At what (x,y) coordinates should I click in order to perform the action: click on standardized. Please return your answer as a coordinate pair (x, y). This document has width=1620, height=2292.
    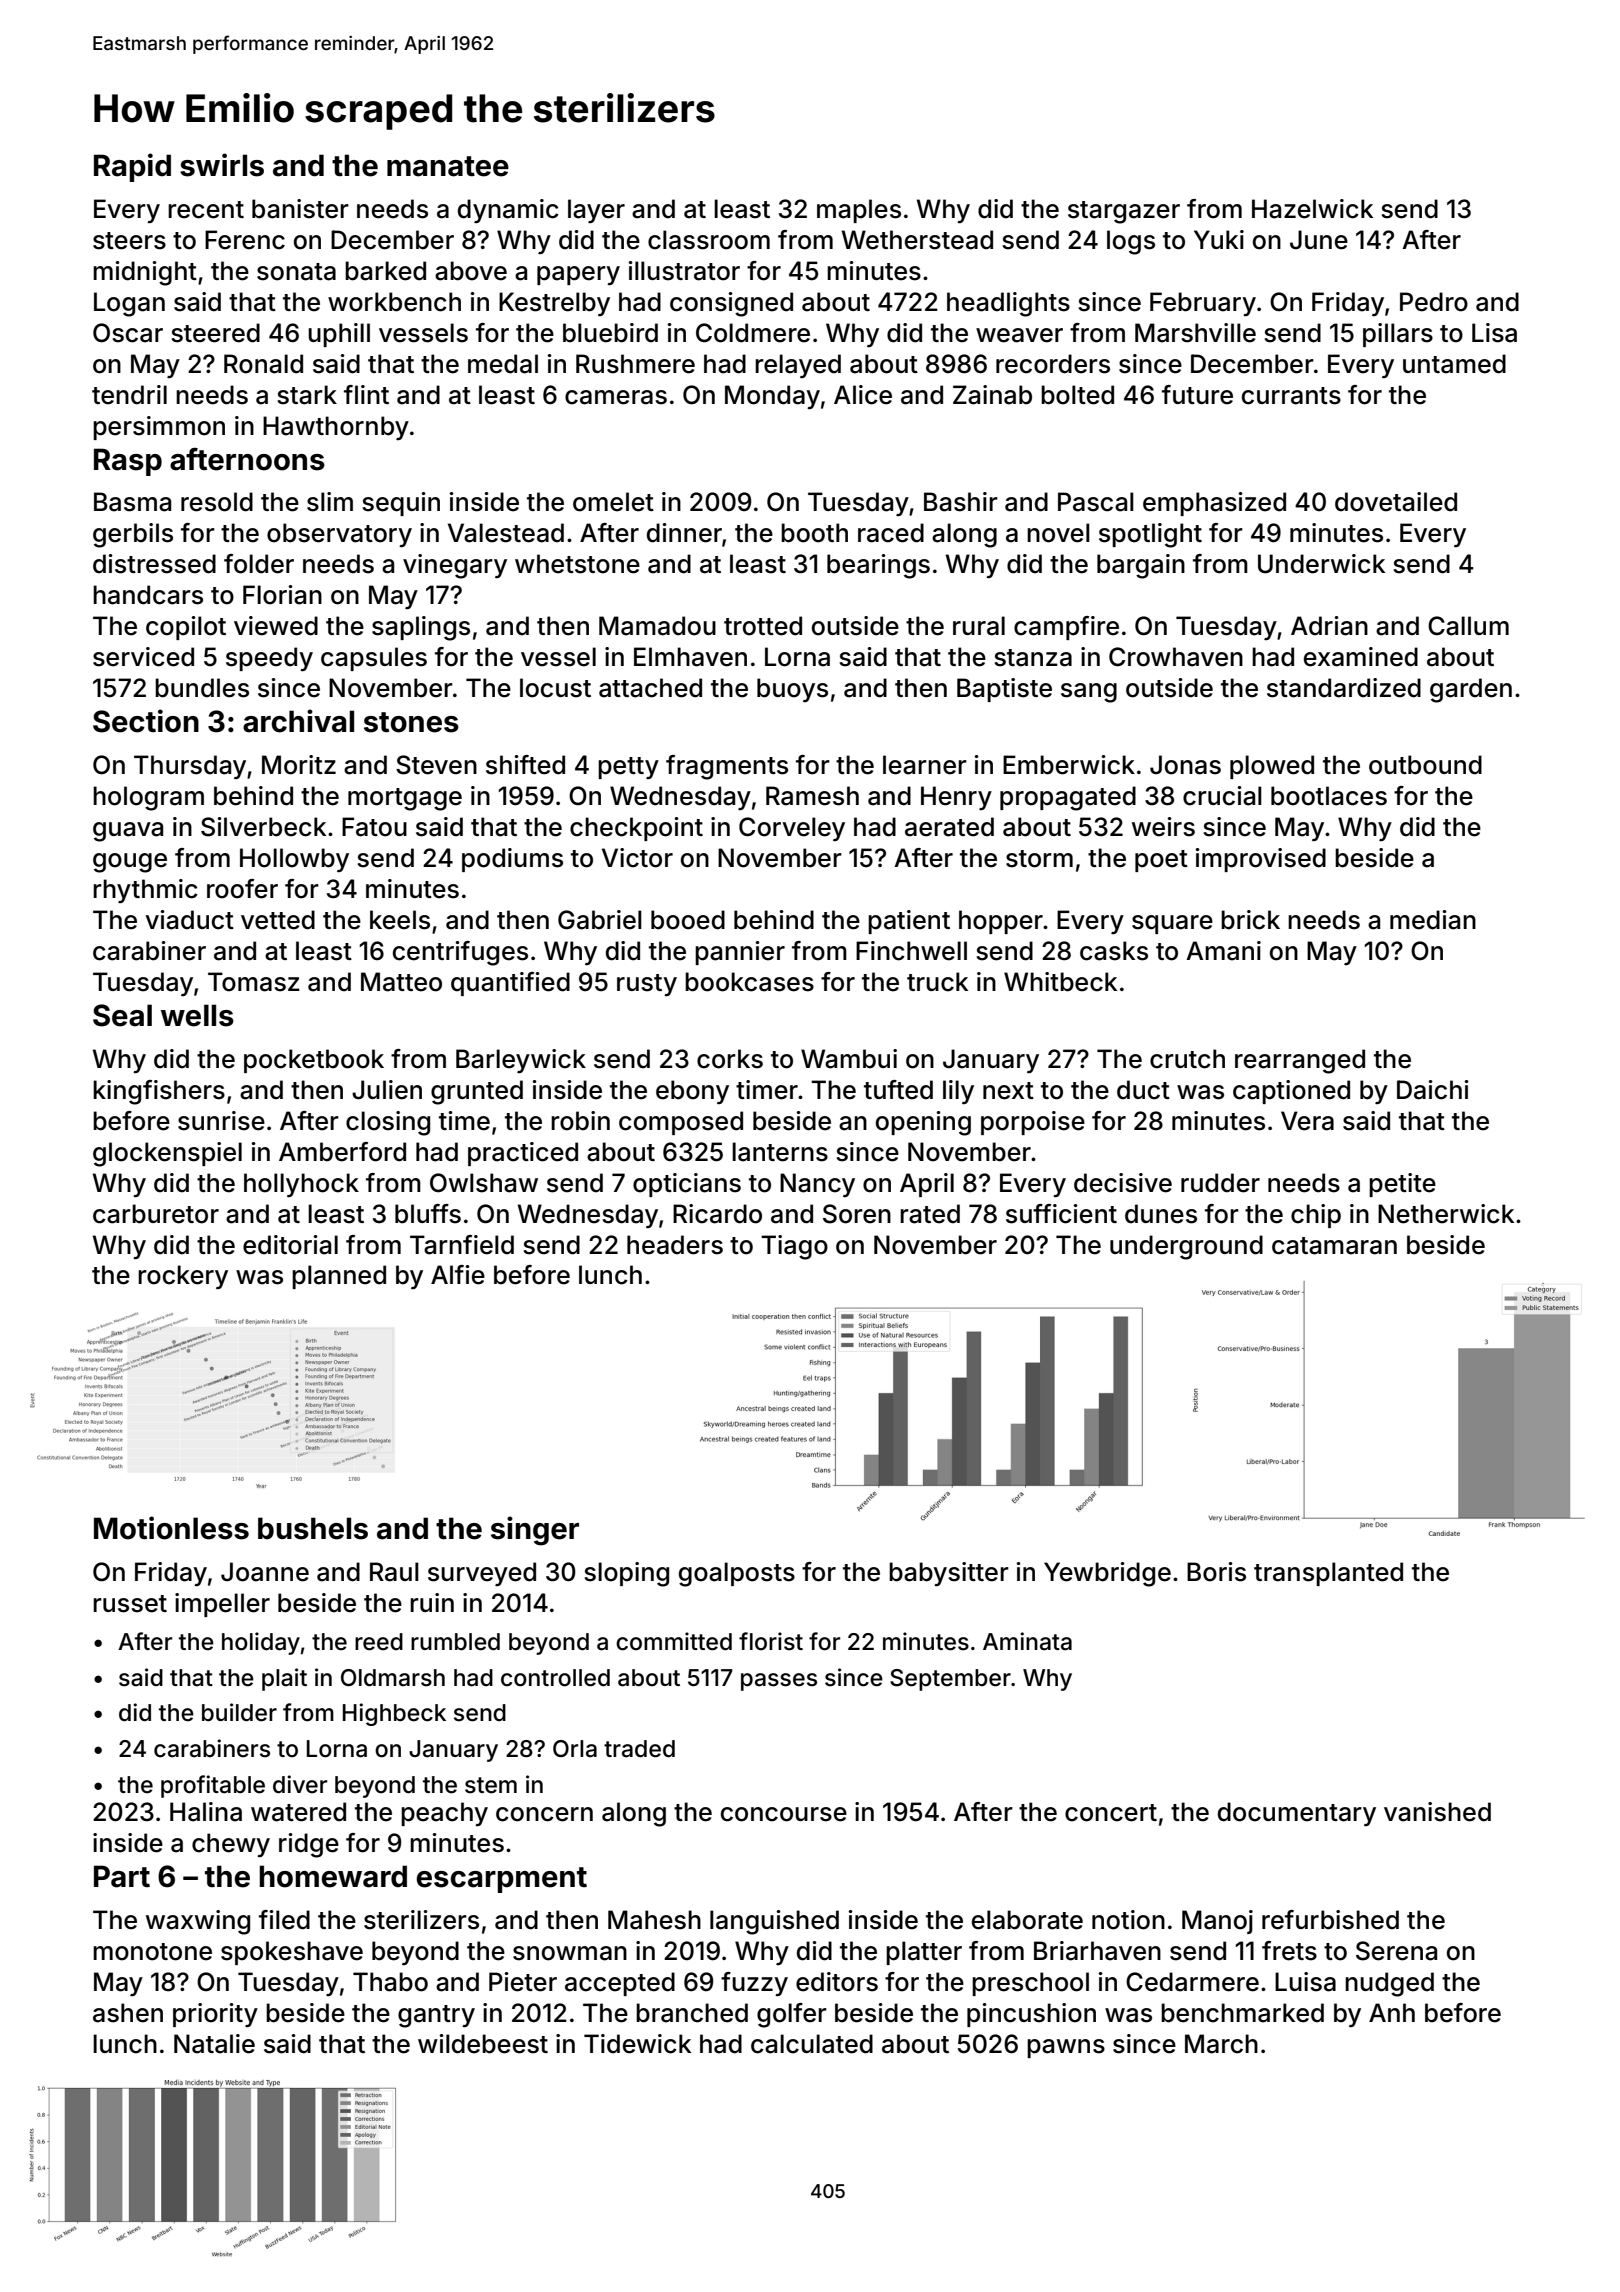
    Looking at the image, I should click on (1344, 688).
